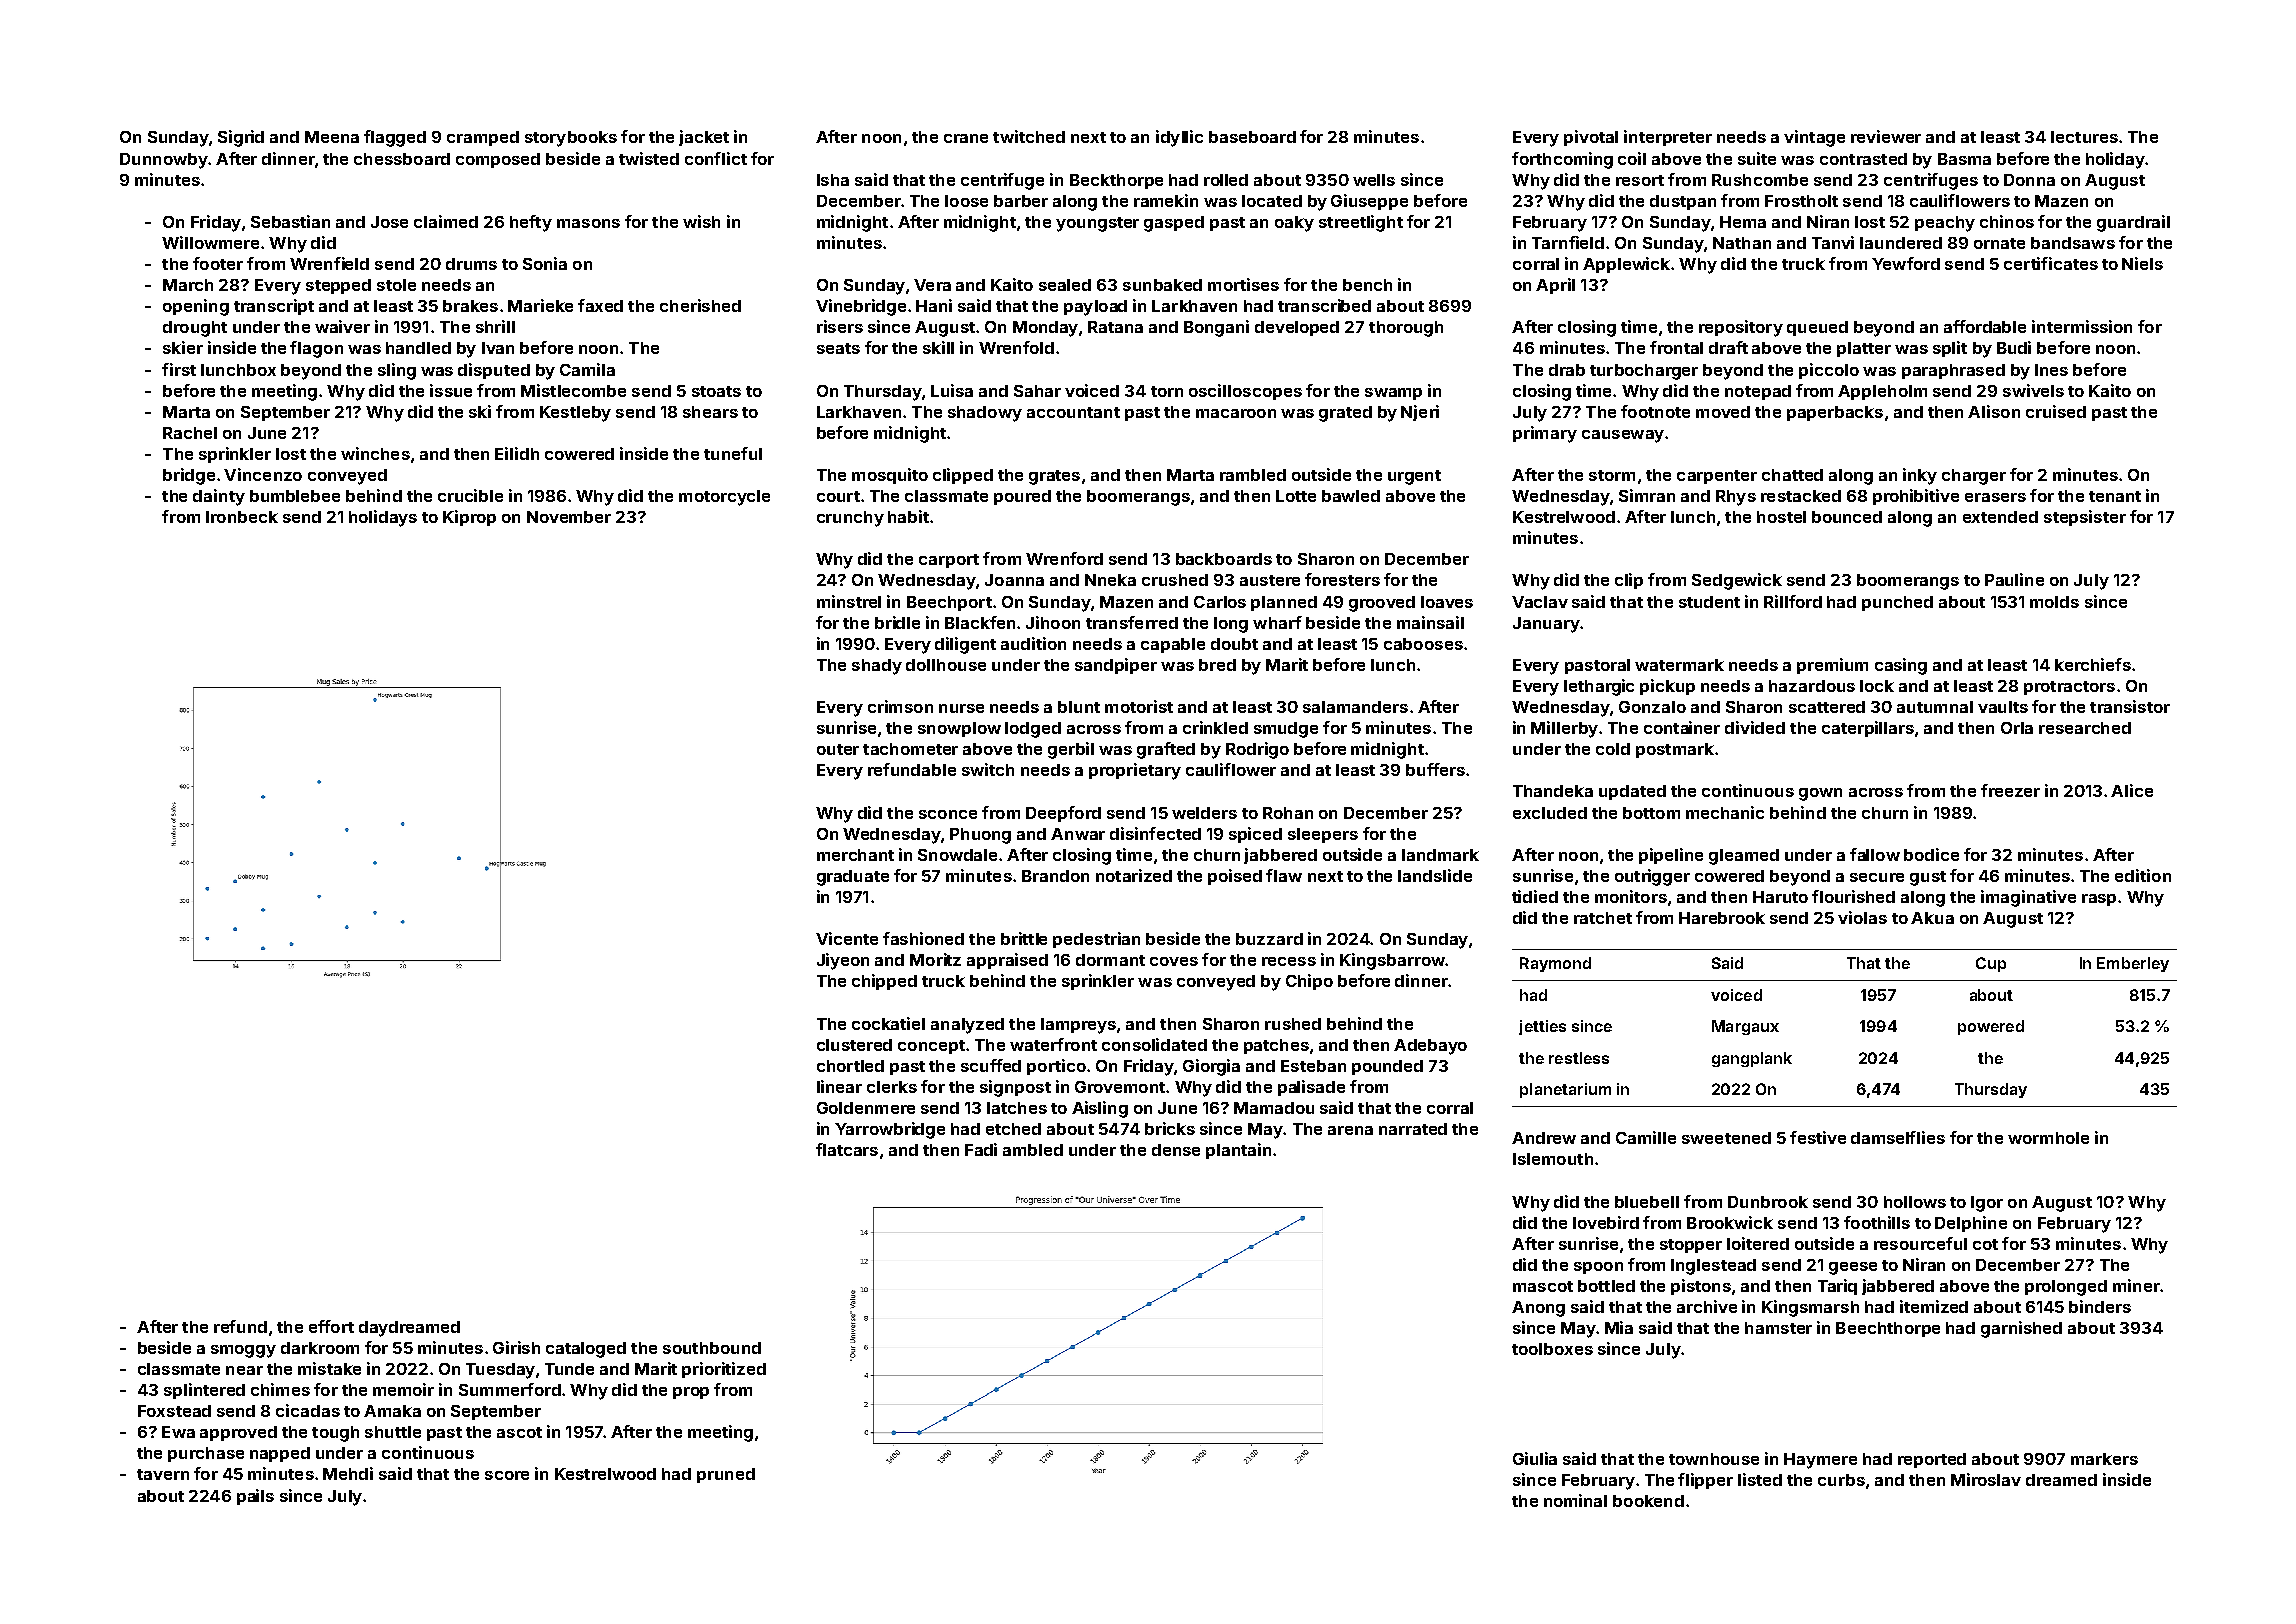  What do you see at coordinates (1033, 643) in the screenshot?
I see `audition` at bounding box center [1033, 643].
